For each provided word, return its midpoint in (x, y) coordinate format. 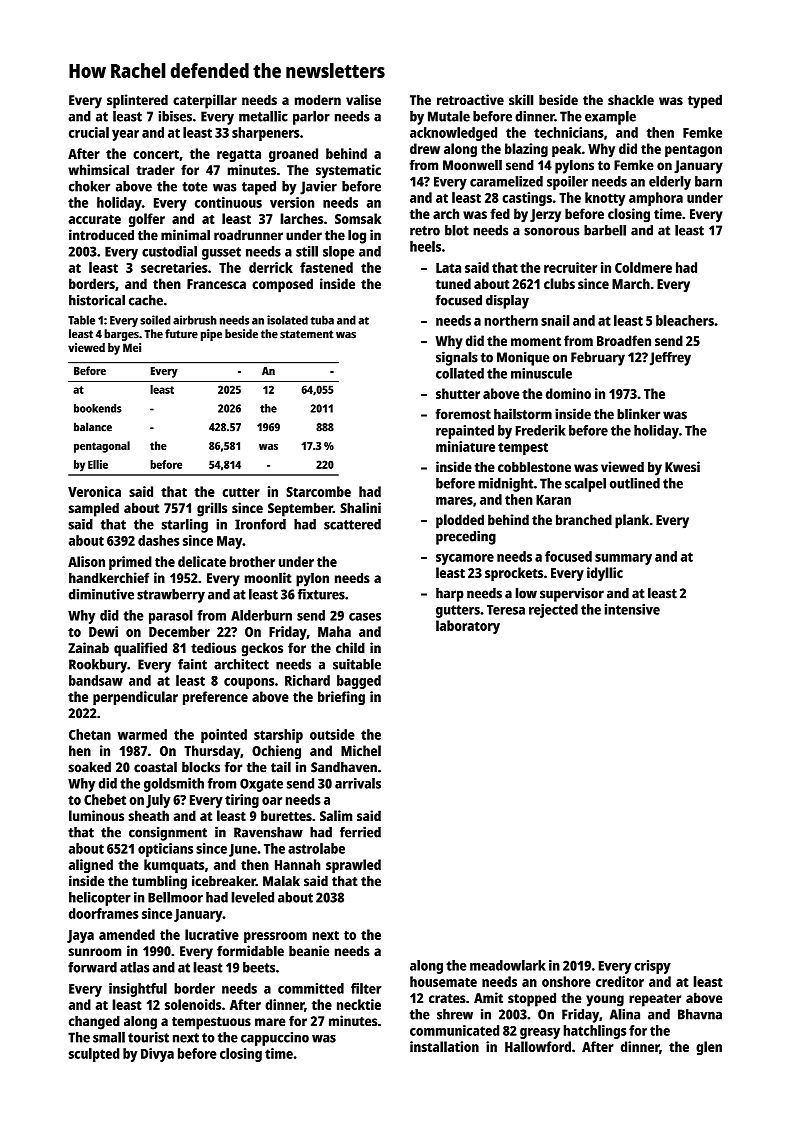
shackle (631, 100)
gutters (458, 611)
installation (444, 1046)
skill (521, 100)
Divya (157, 1055)
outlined (635, 483)
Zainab (88, 647)
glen (709, 1048)
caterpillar (205, 101)
